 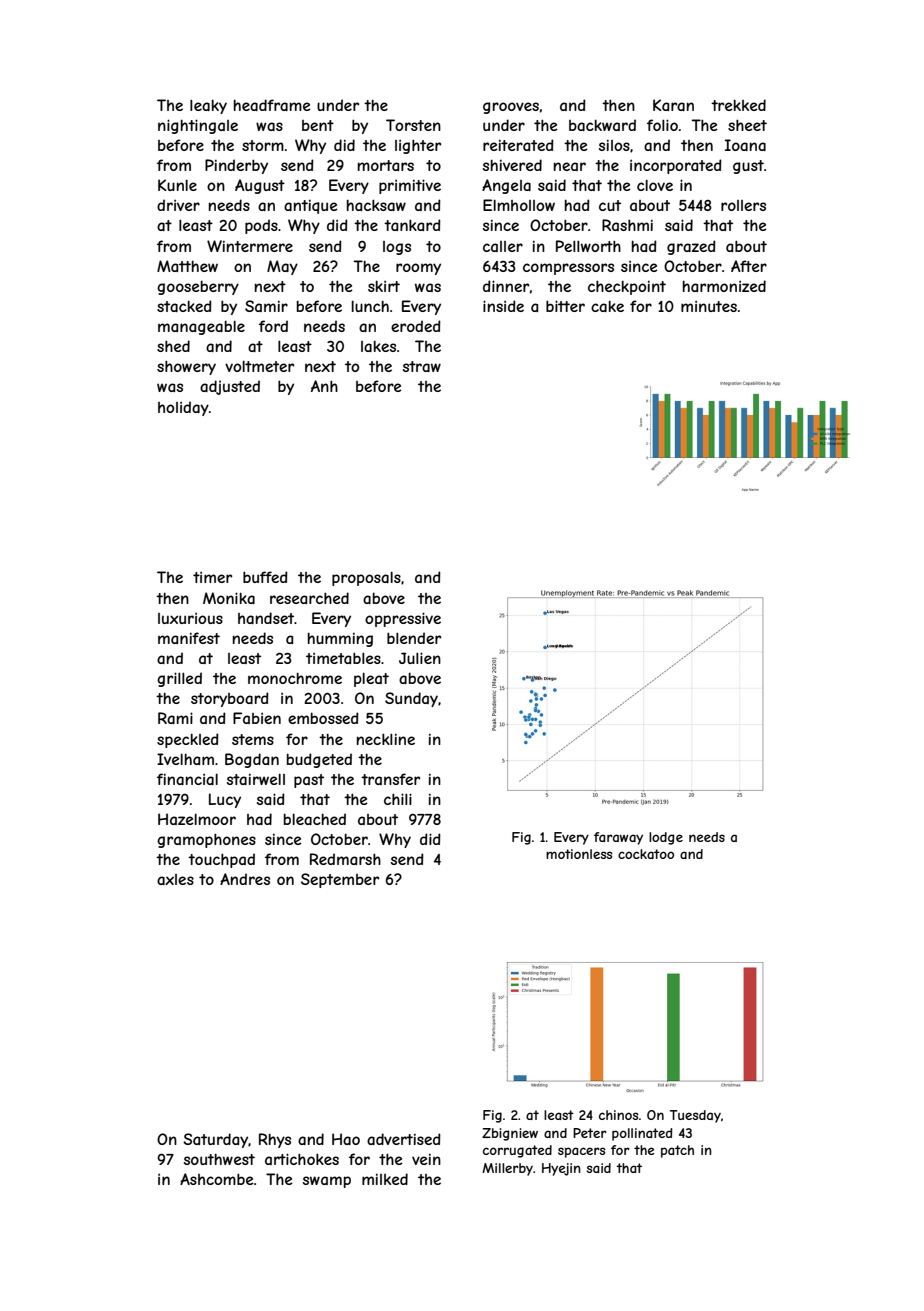 I want to click on grooves, so click(x=511, y=108).
